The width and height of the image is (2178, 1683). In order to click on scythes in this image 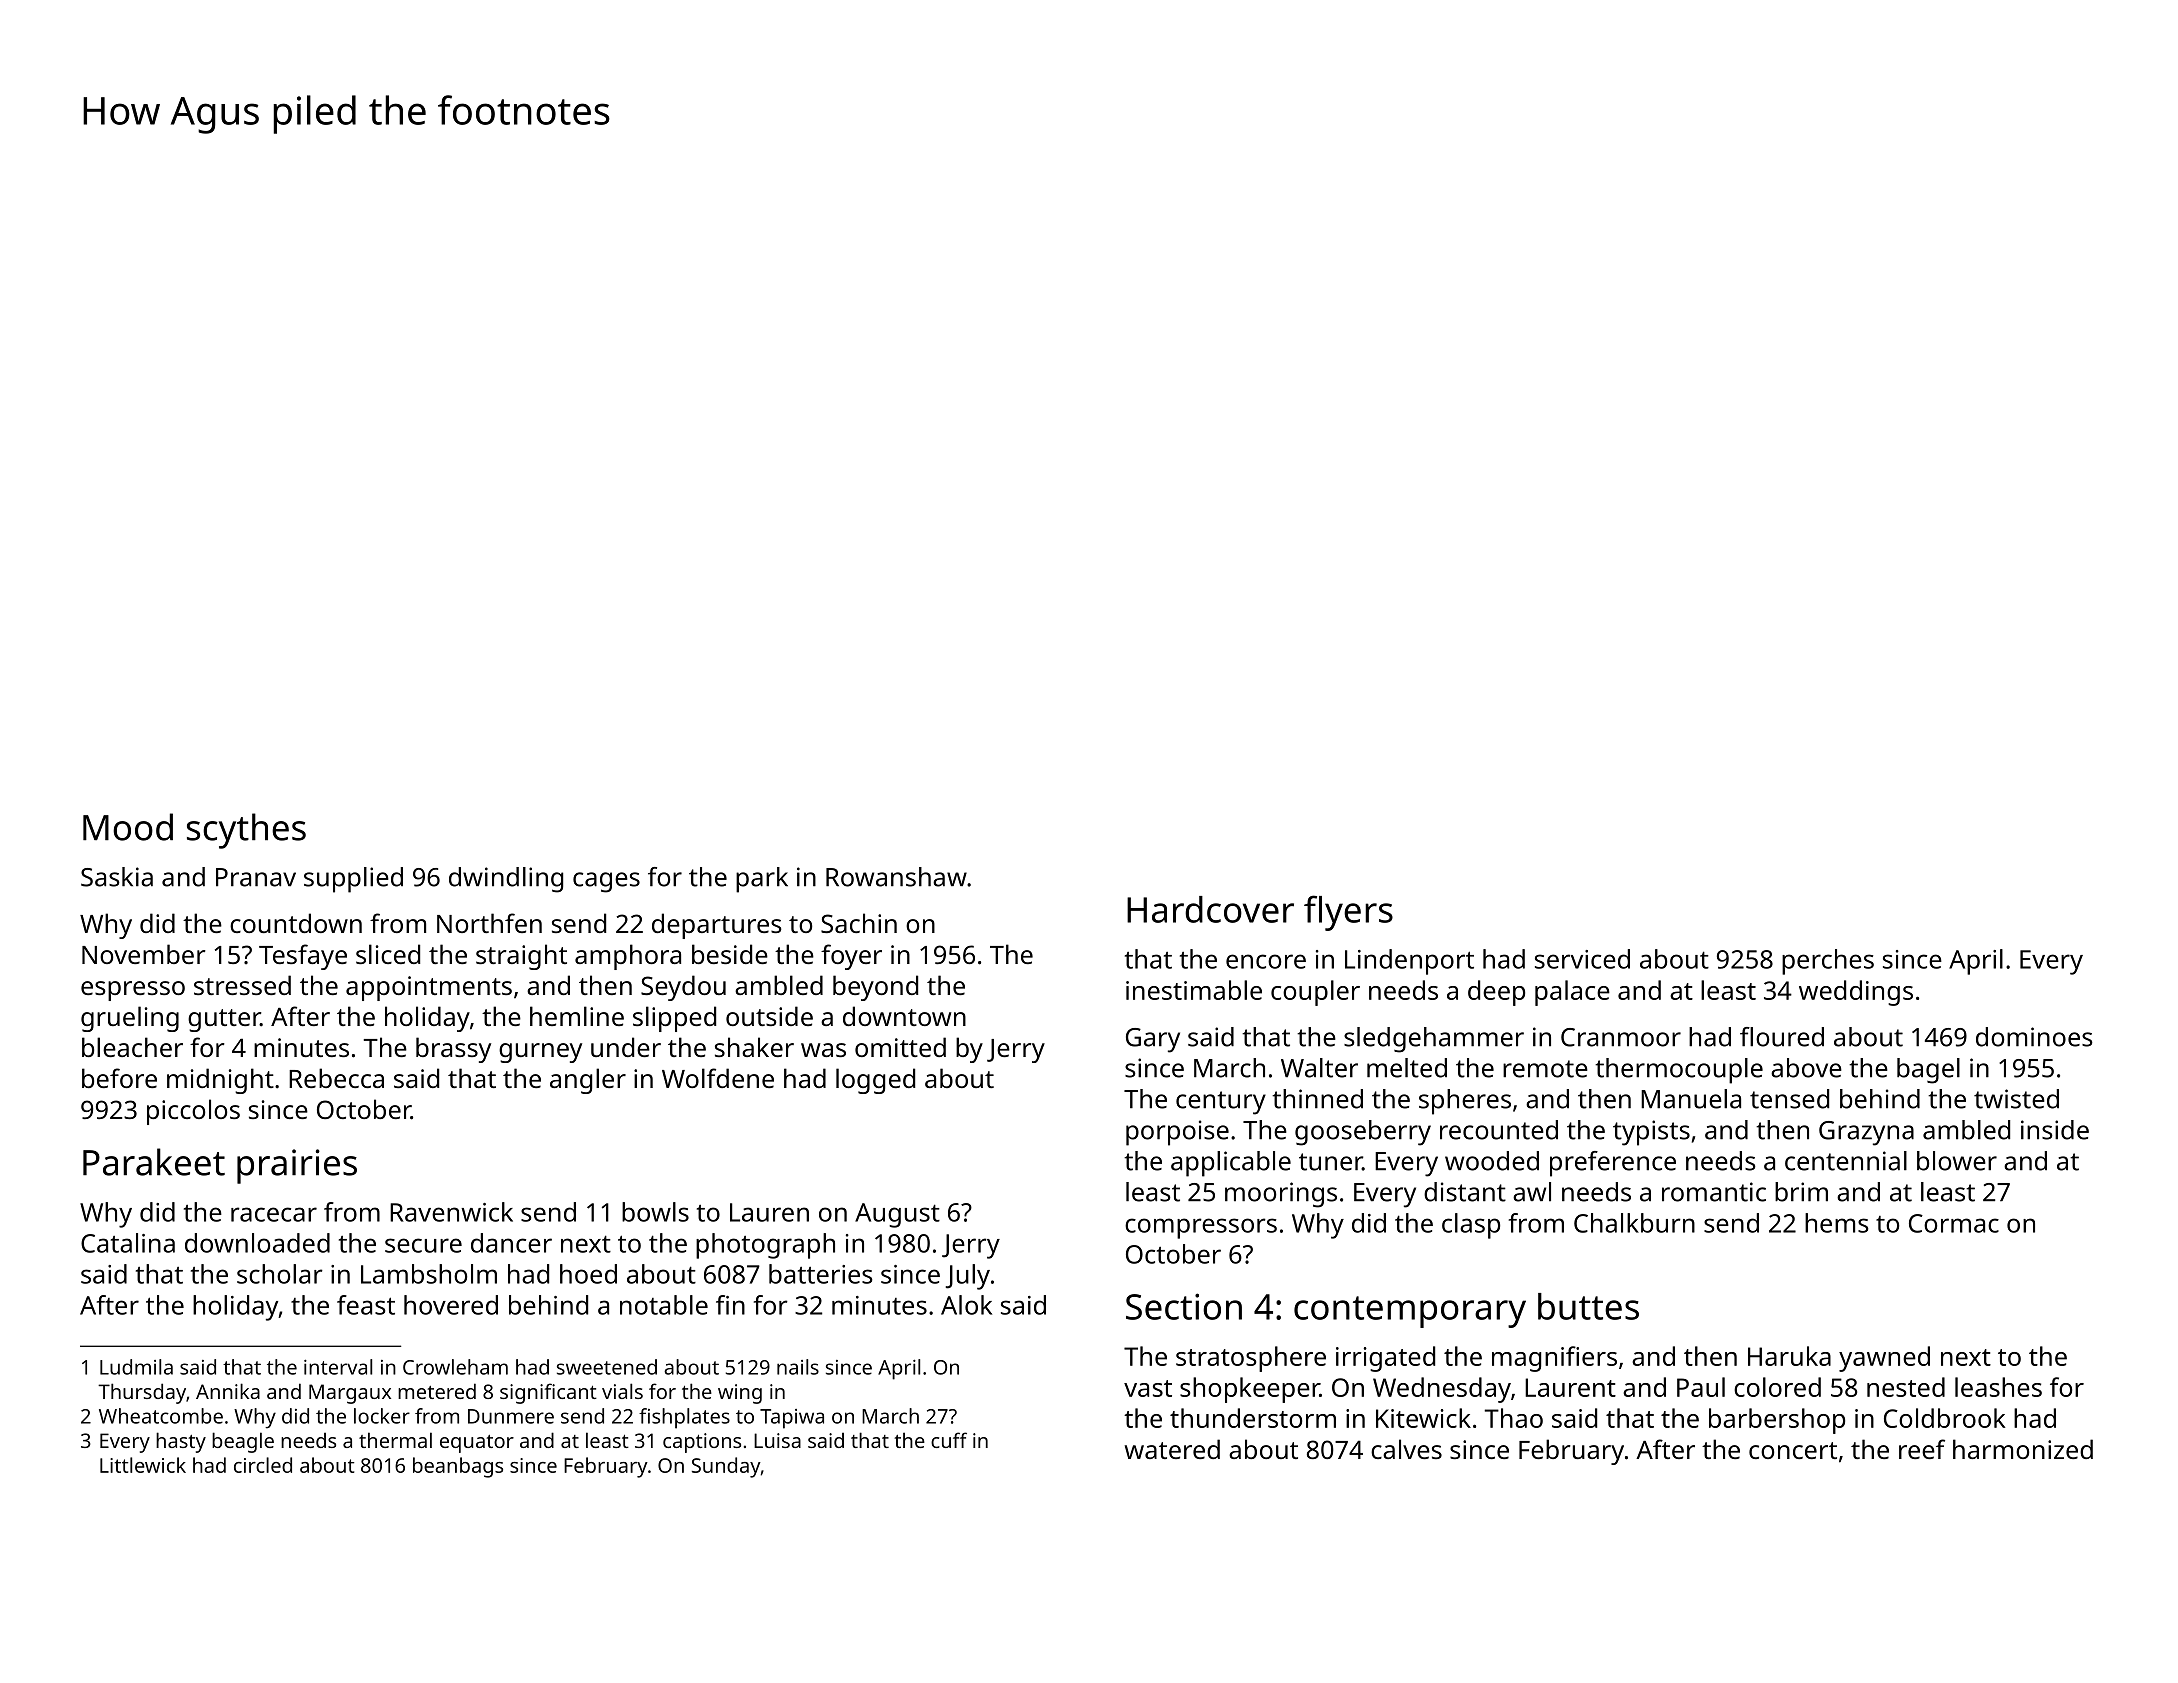, I will do `click(246, 831)`.
